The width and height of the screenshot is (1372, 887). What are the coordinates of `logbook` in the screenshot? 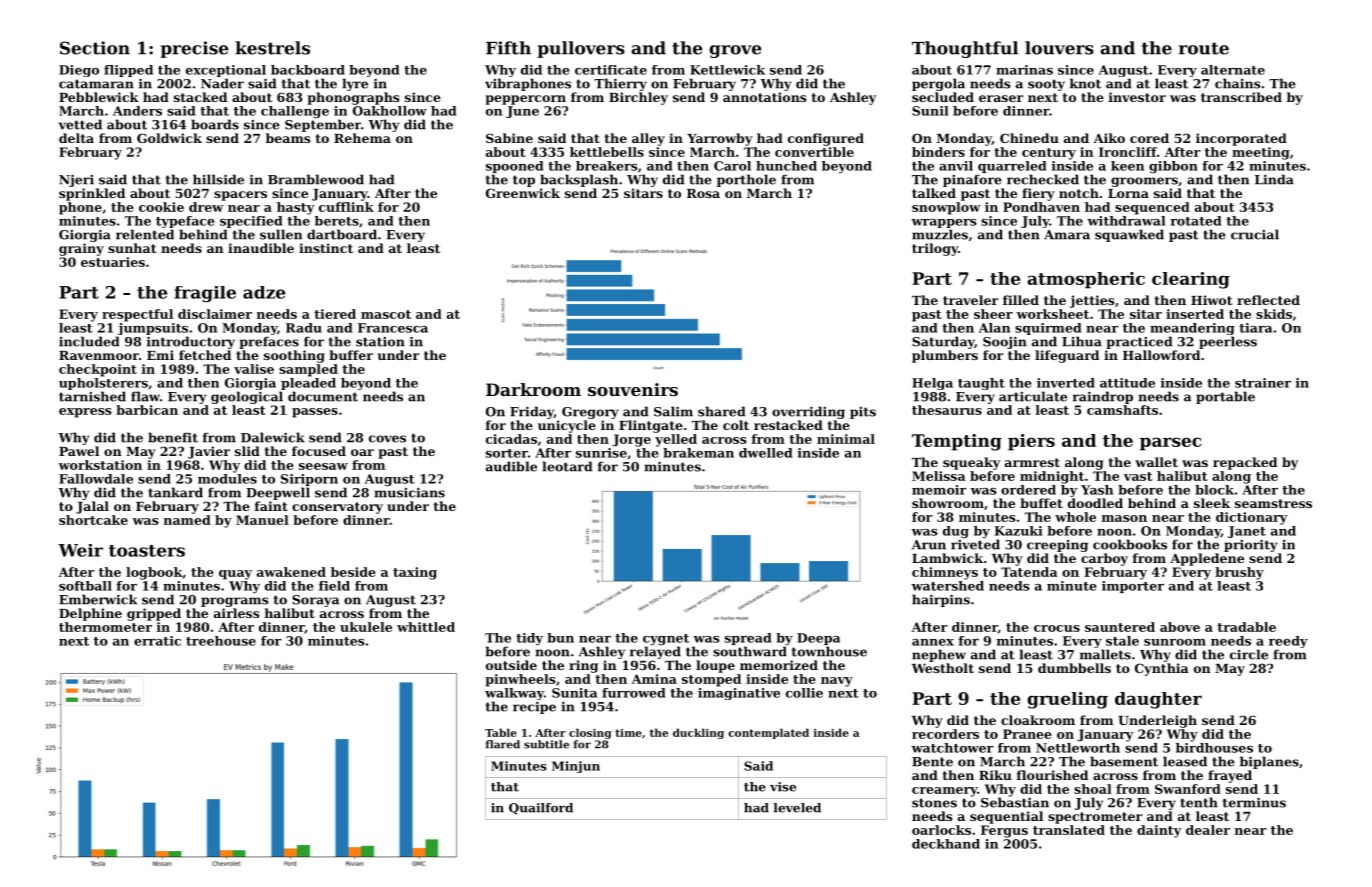 It's located at (154, 573).
